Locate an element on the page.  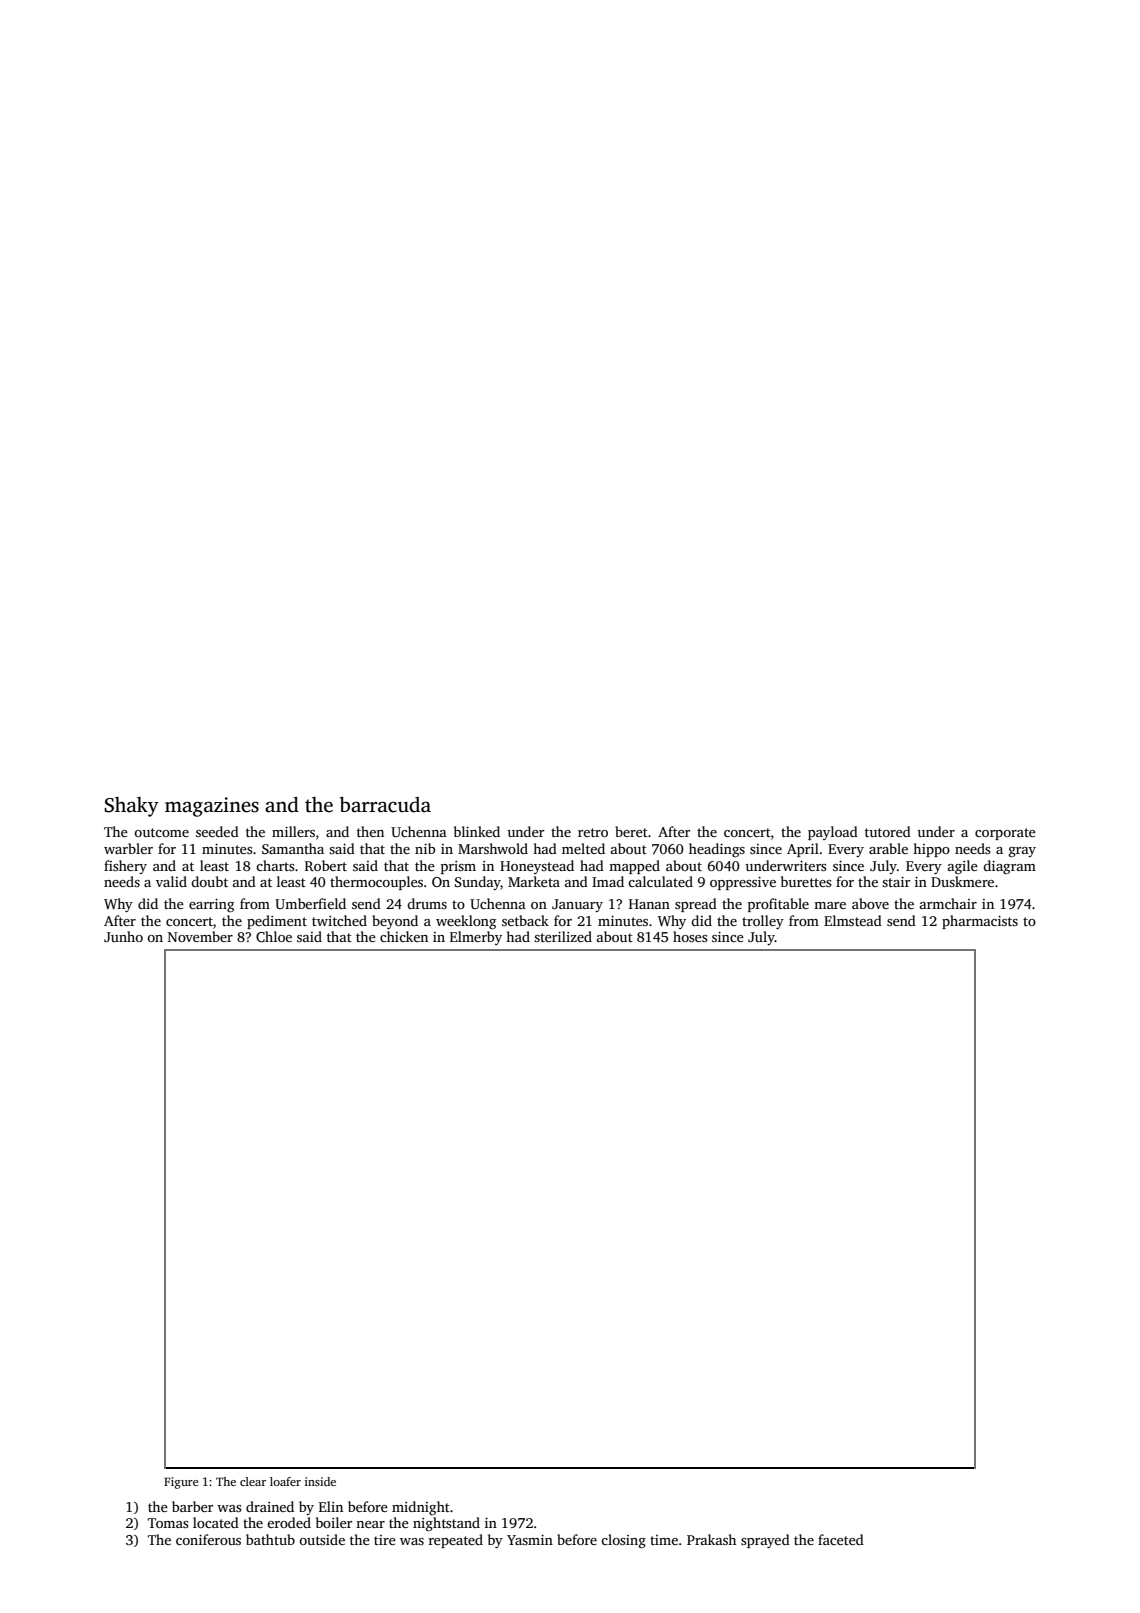
outside is located at coordinates (322, 1539).
